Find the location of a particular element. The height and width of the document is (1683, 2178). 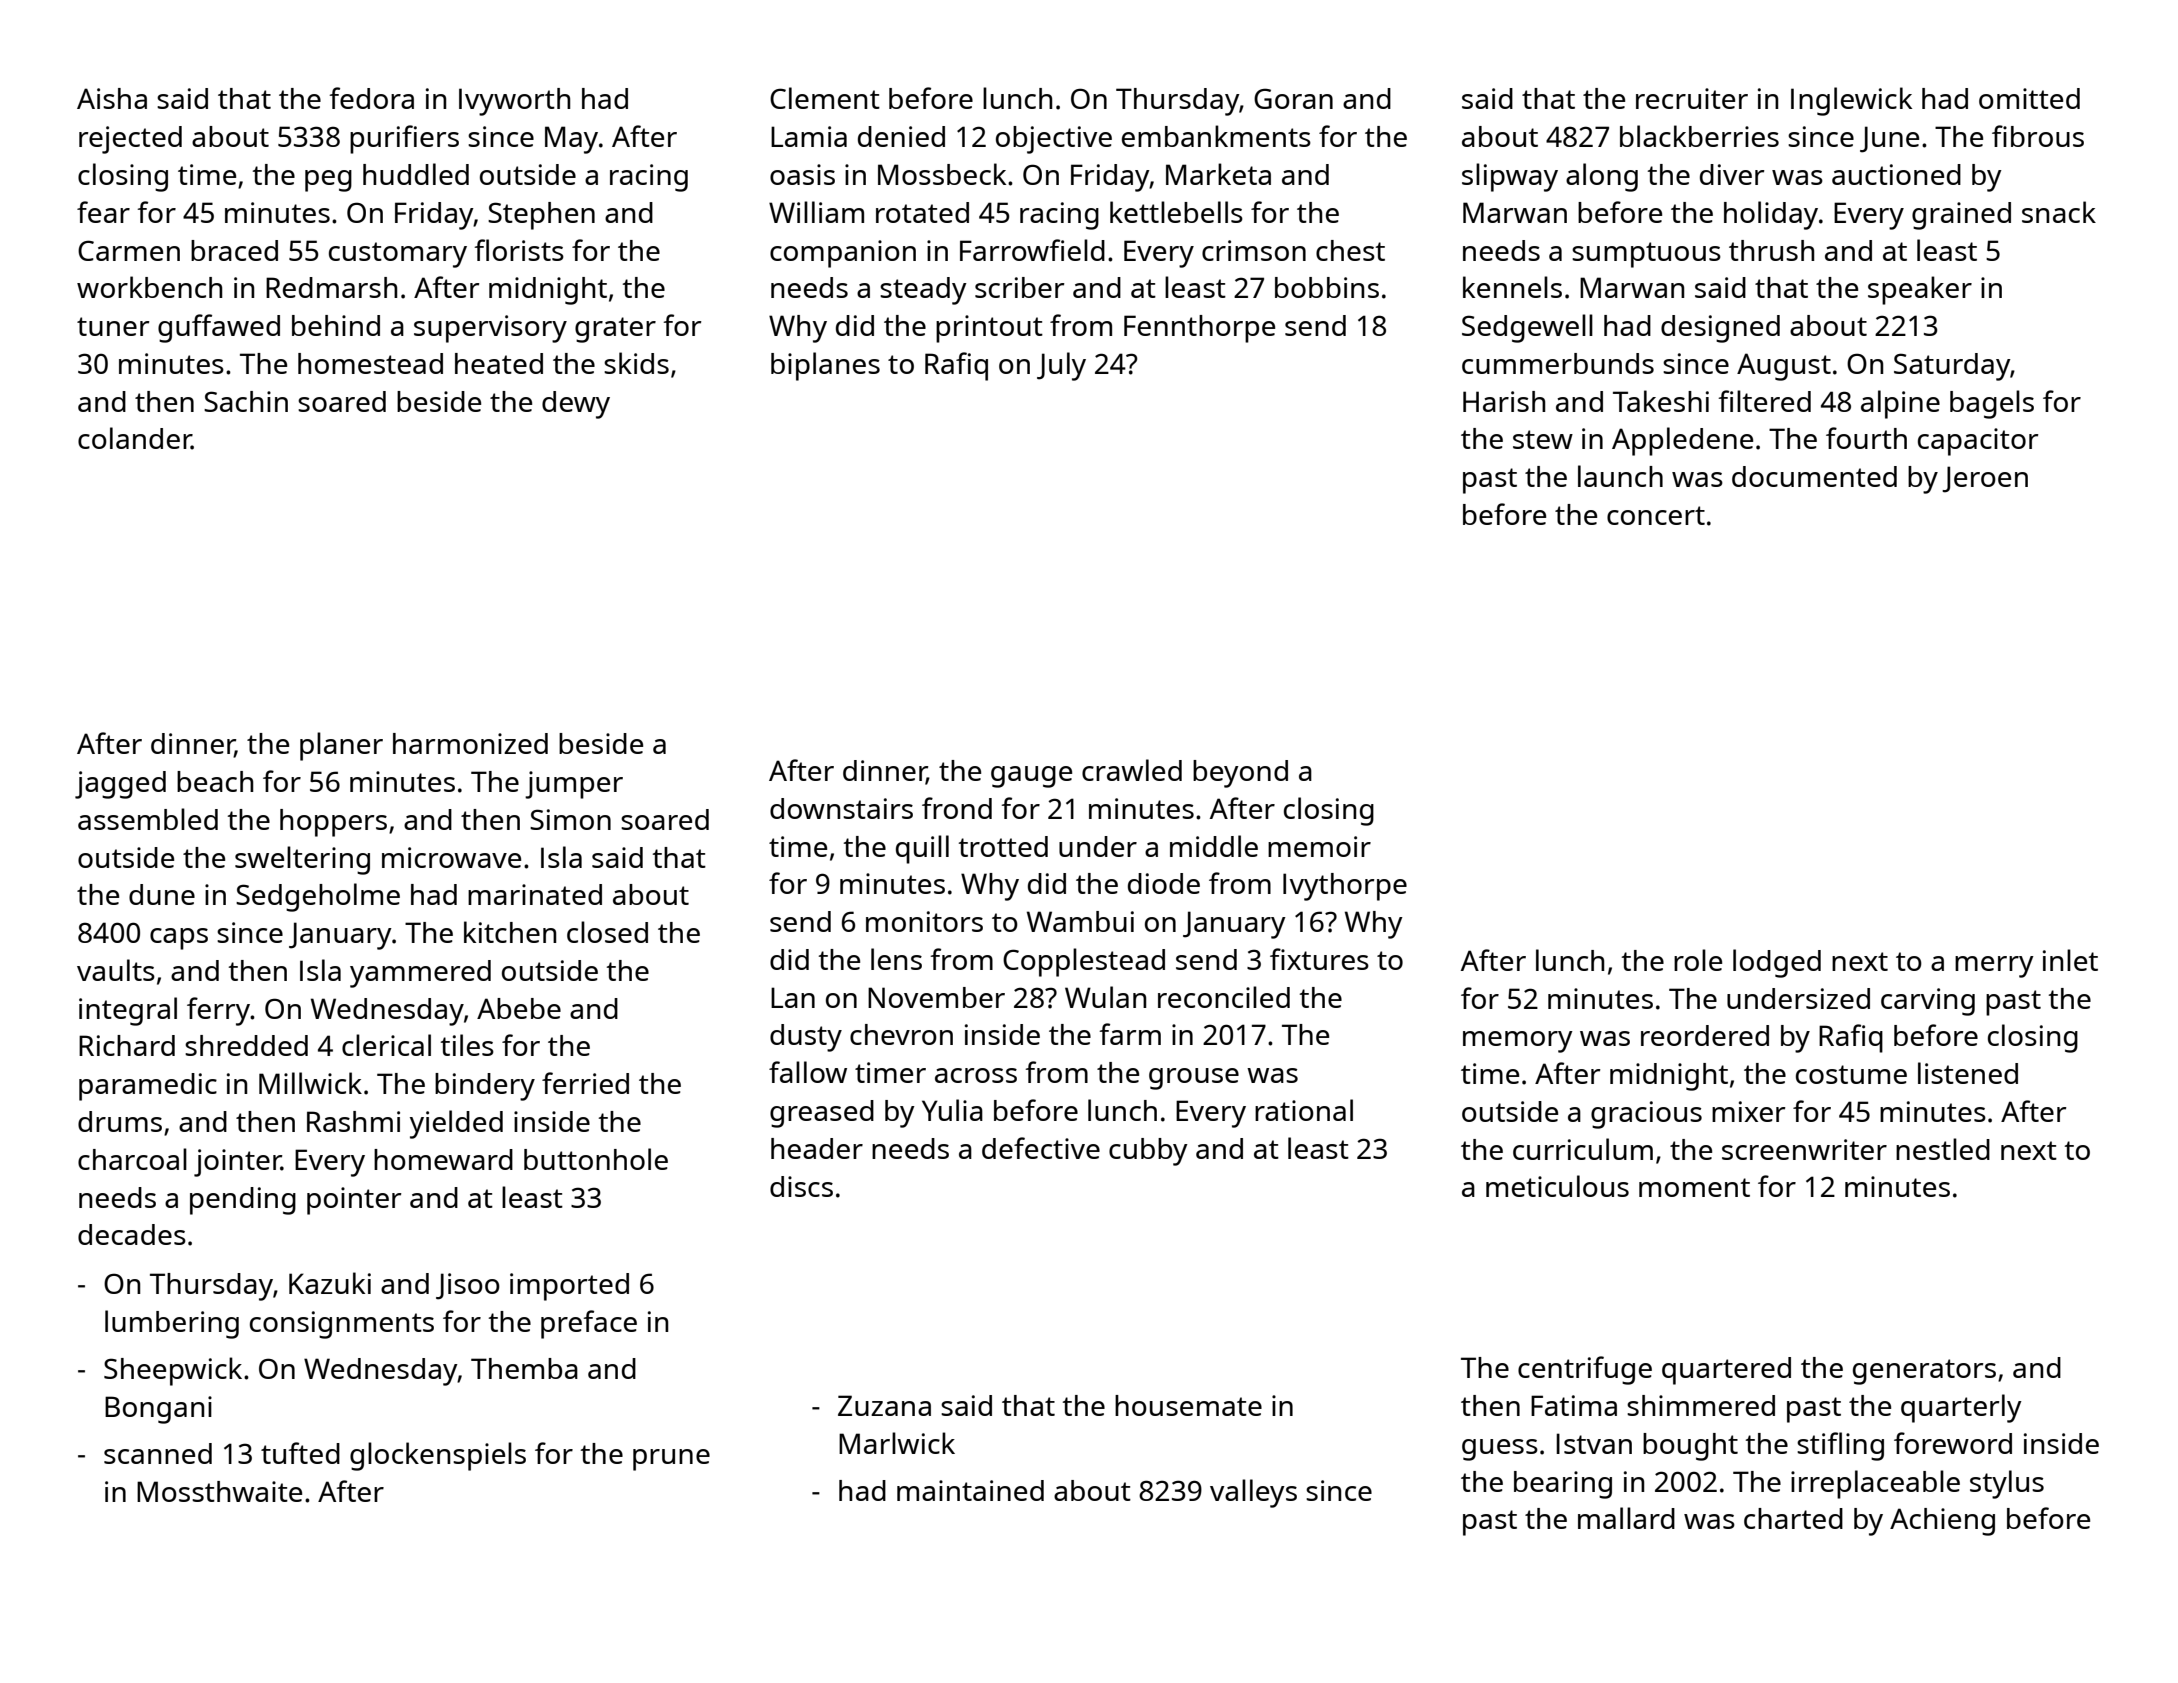

May is located at coordinates (571, 140).
